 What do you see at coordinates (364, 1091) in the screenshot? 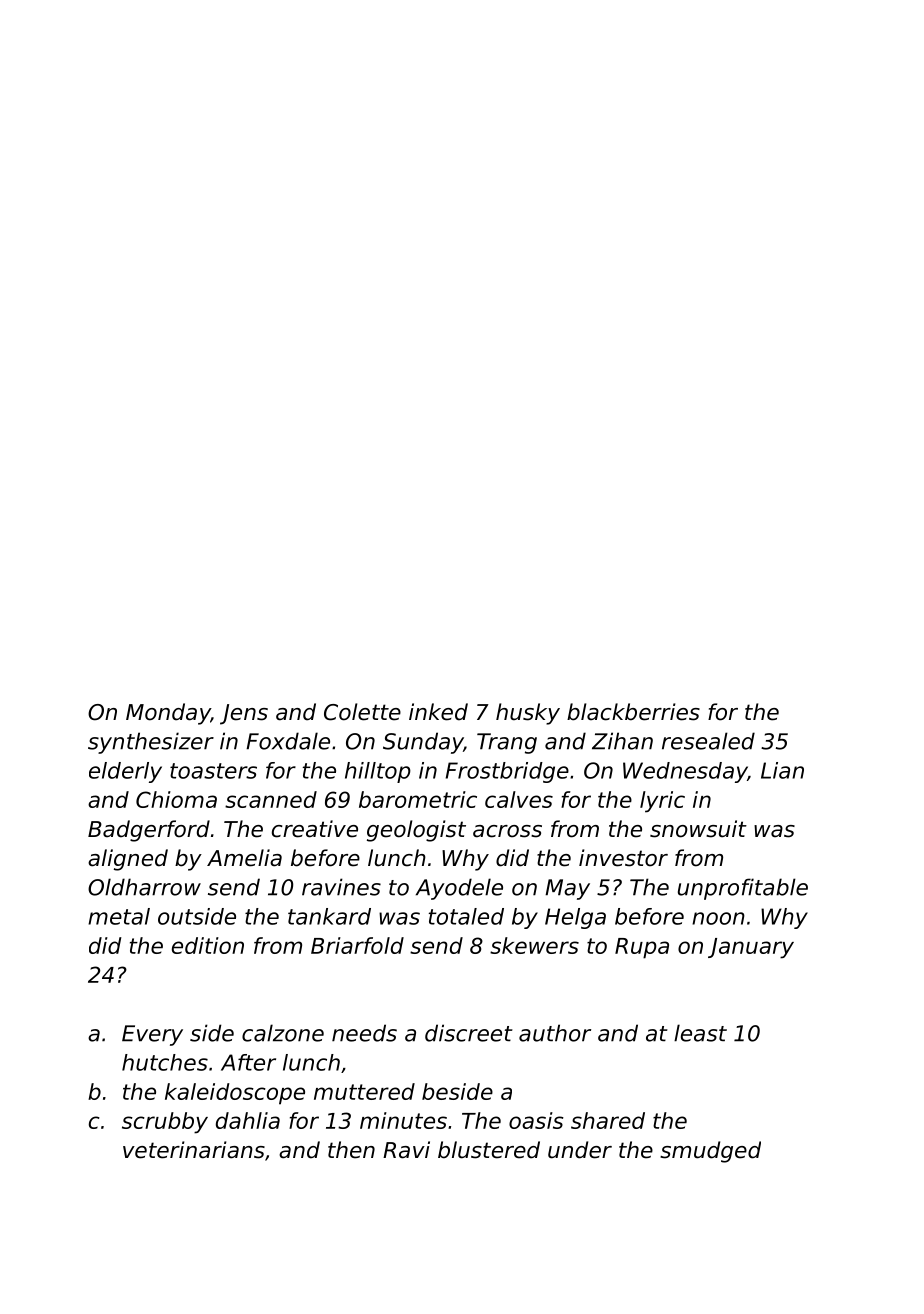
I see `muttered` at bounding box center [364, 1091].
